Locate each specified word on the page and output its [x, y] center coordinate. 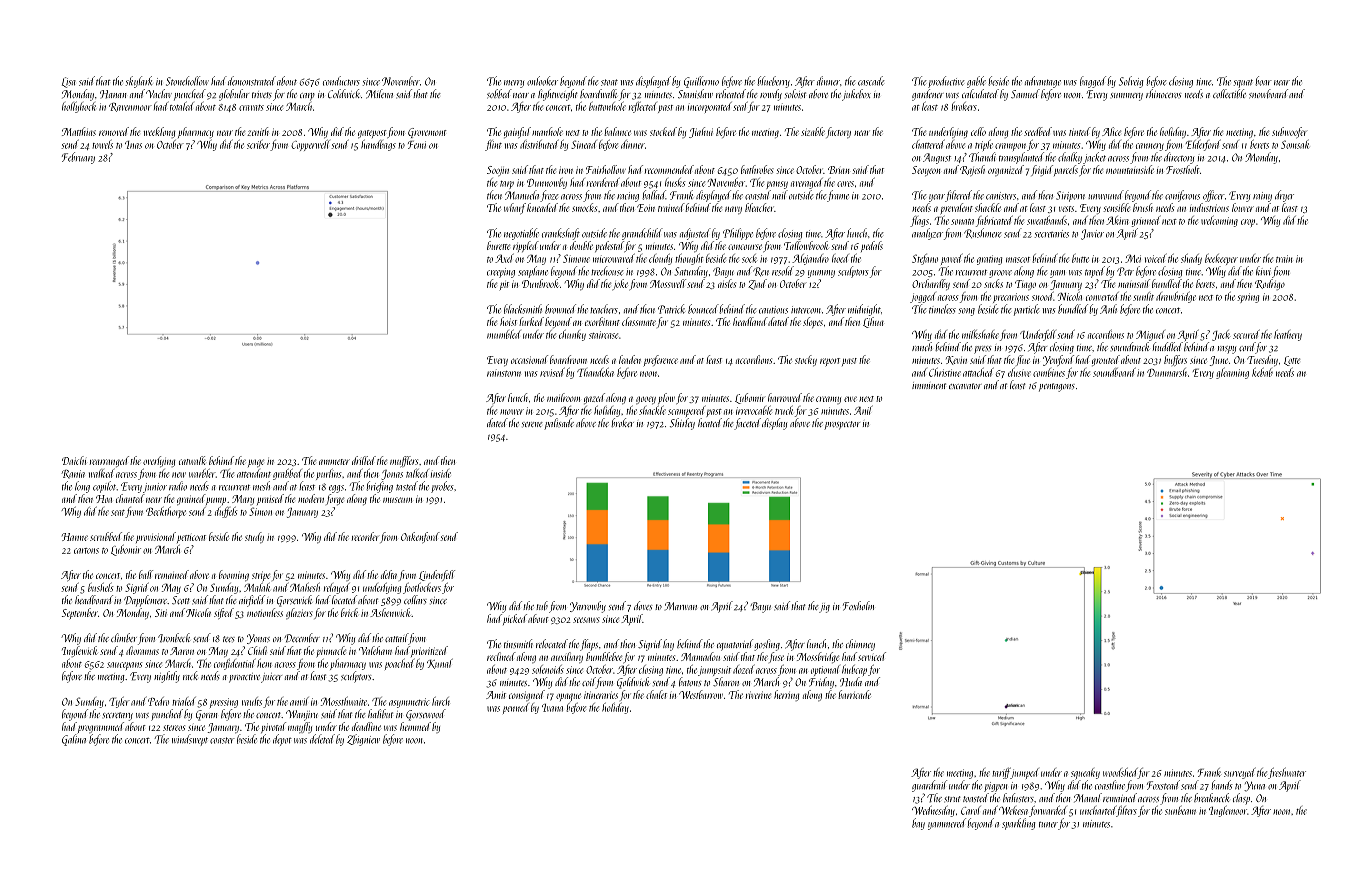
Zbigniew [363, 740]
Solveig [1131, 82]
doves [643, 605]
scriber [258, 144]
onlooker [542, 81]
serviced [872, 656]
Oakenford [420, 537]
